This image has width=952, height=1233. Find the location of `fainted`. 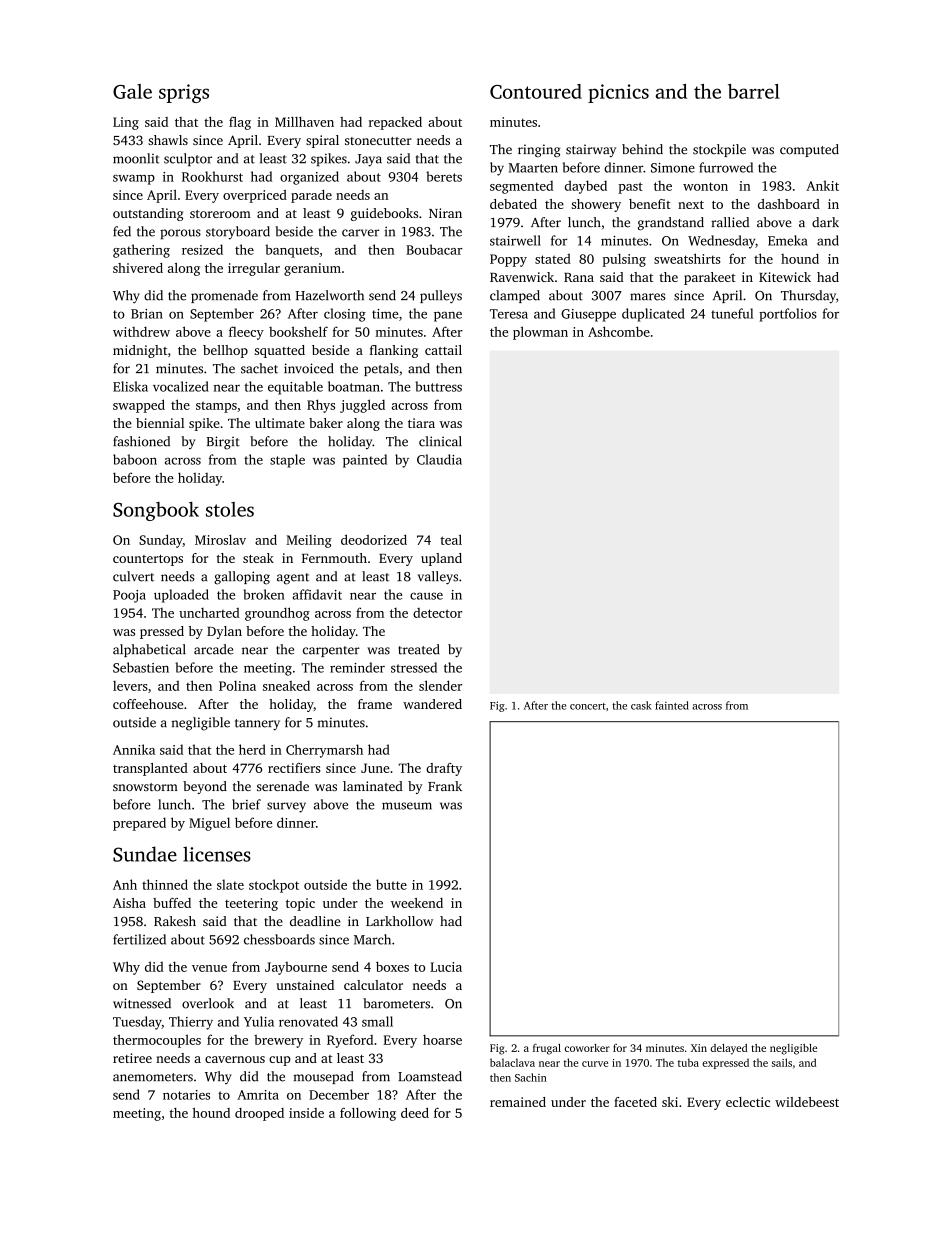

fainted is located at coordinates (672, 705).
